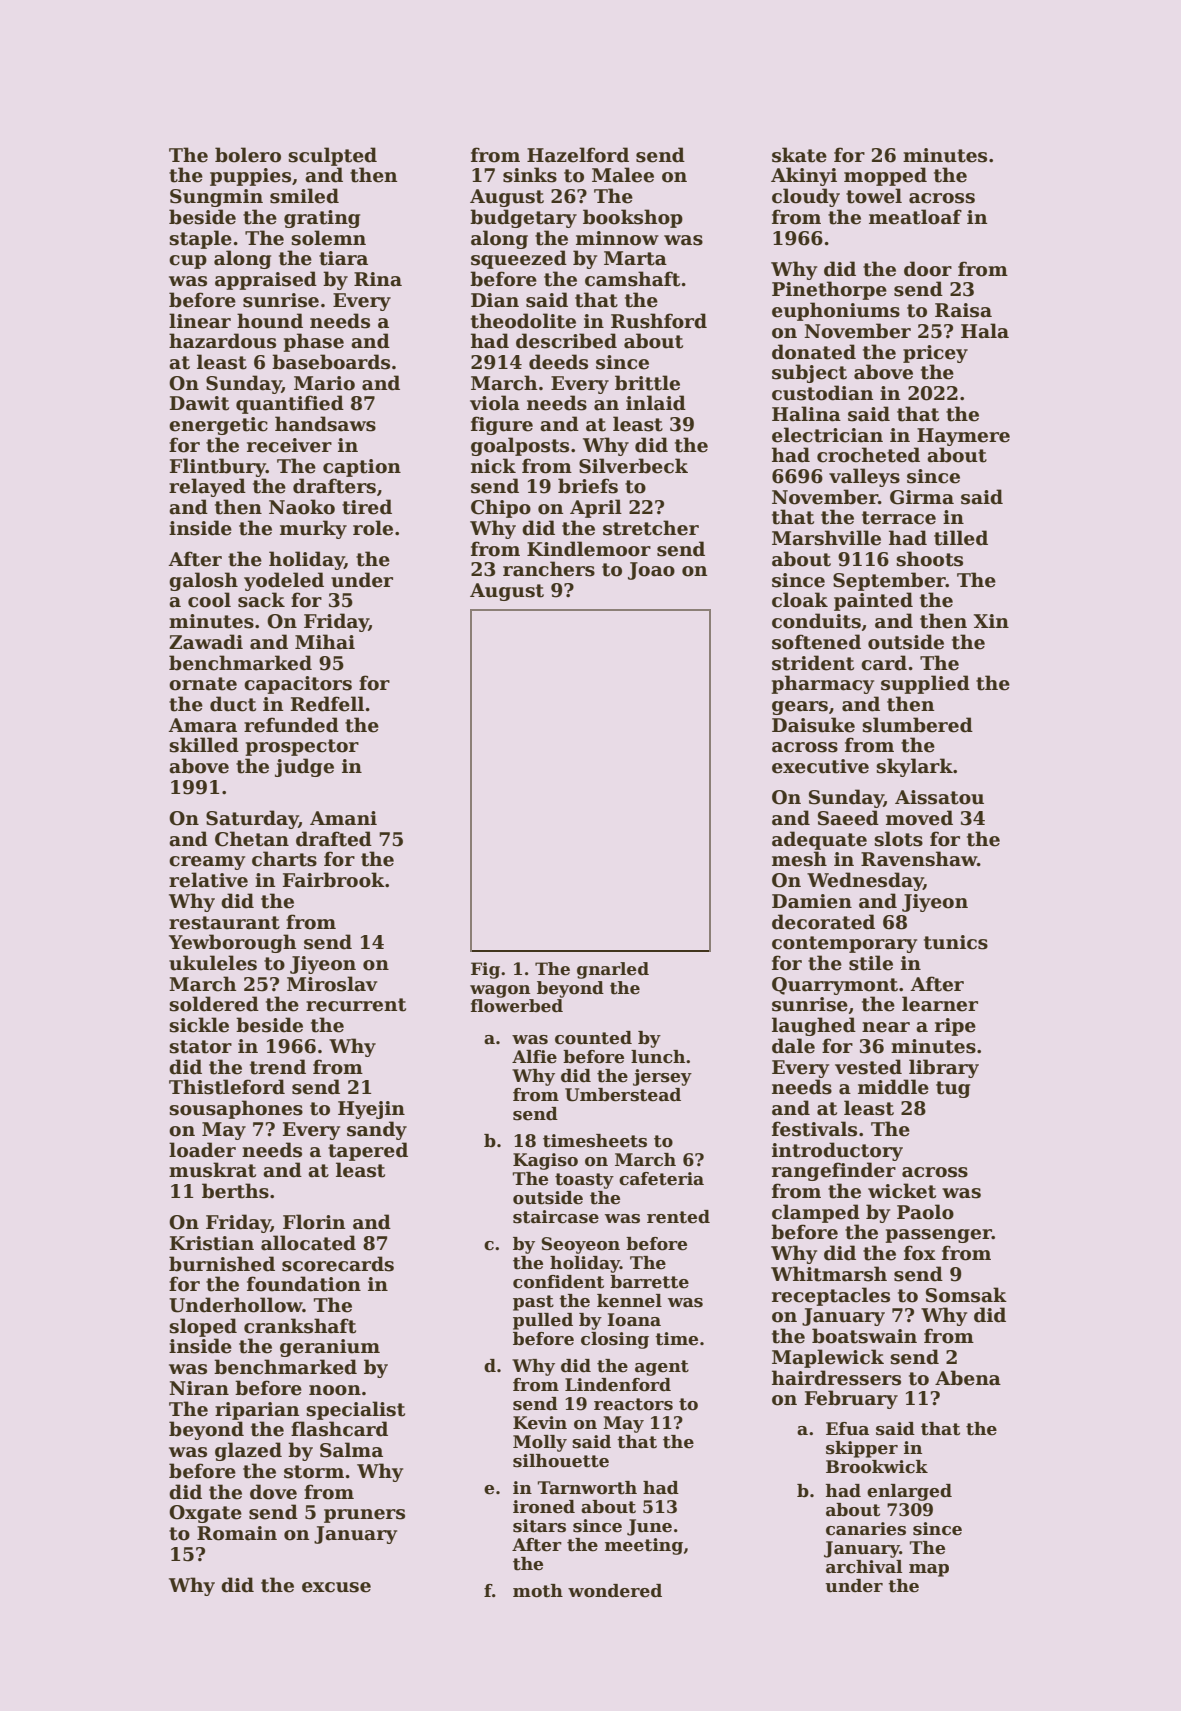 The height and width of the screenshot is (1711, 1181). I want to click on Miroslav, so click(332, 984).
